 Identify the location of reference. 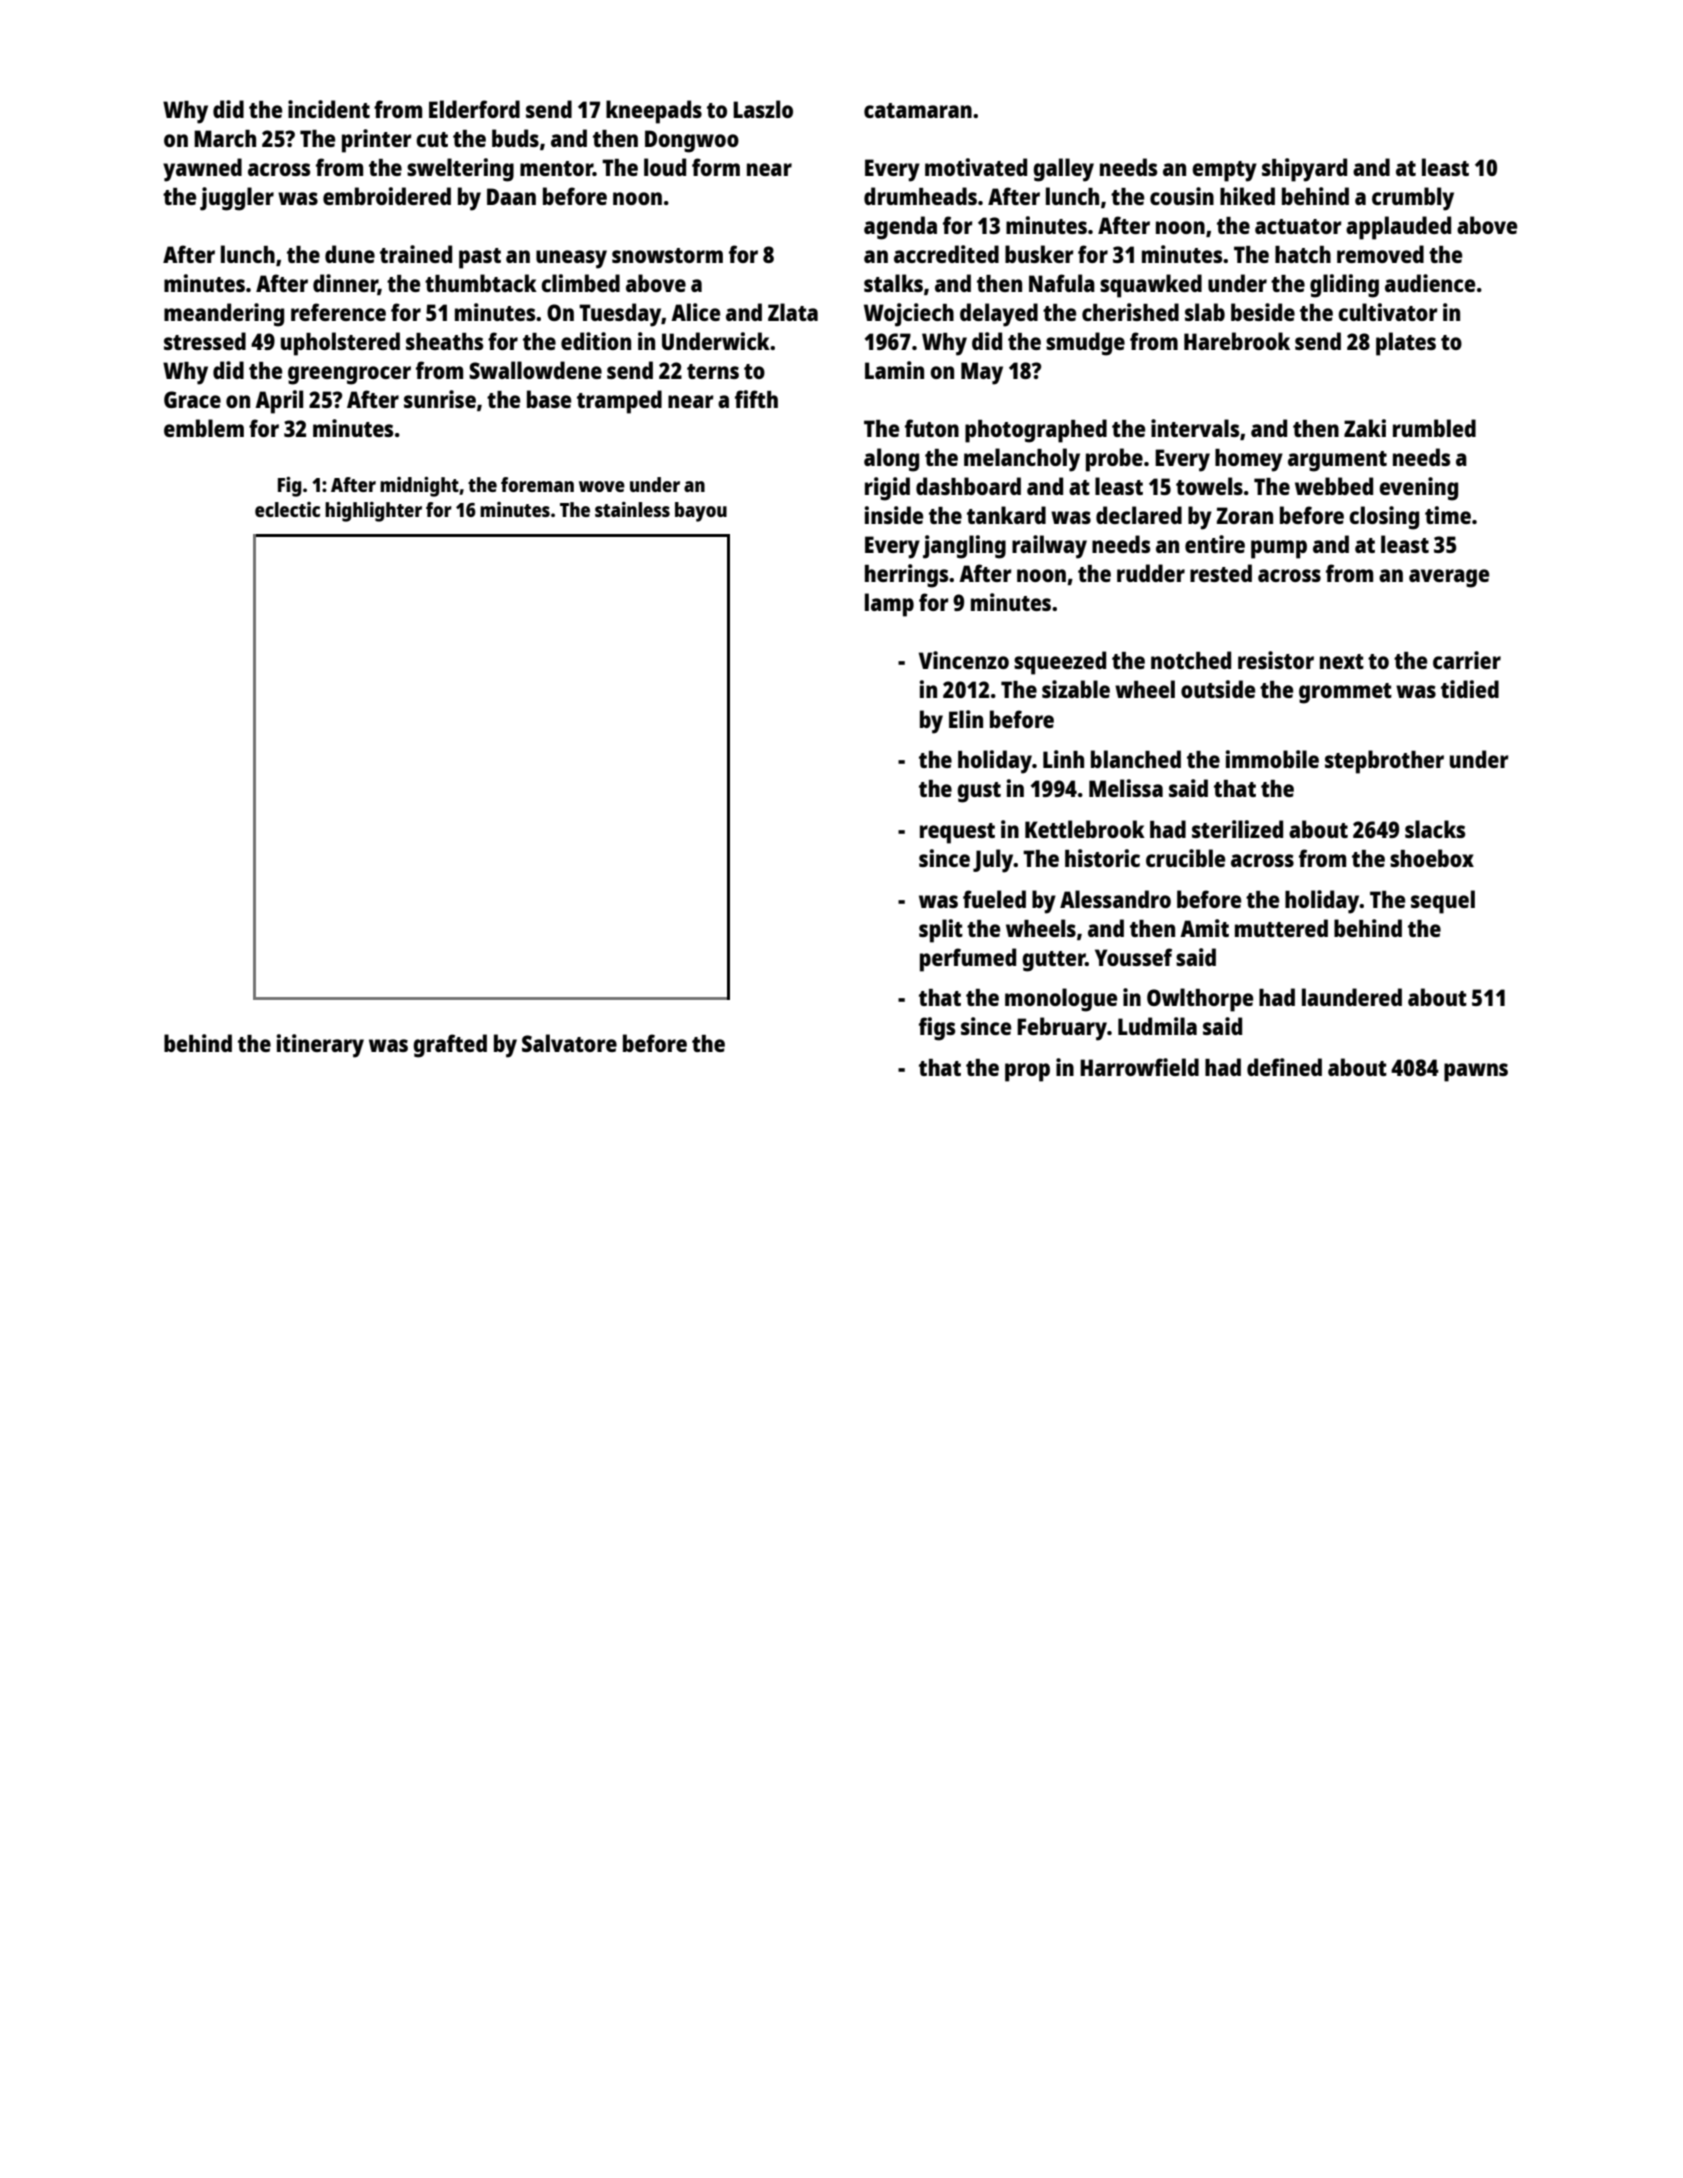
(338, 312).
